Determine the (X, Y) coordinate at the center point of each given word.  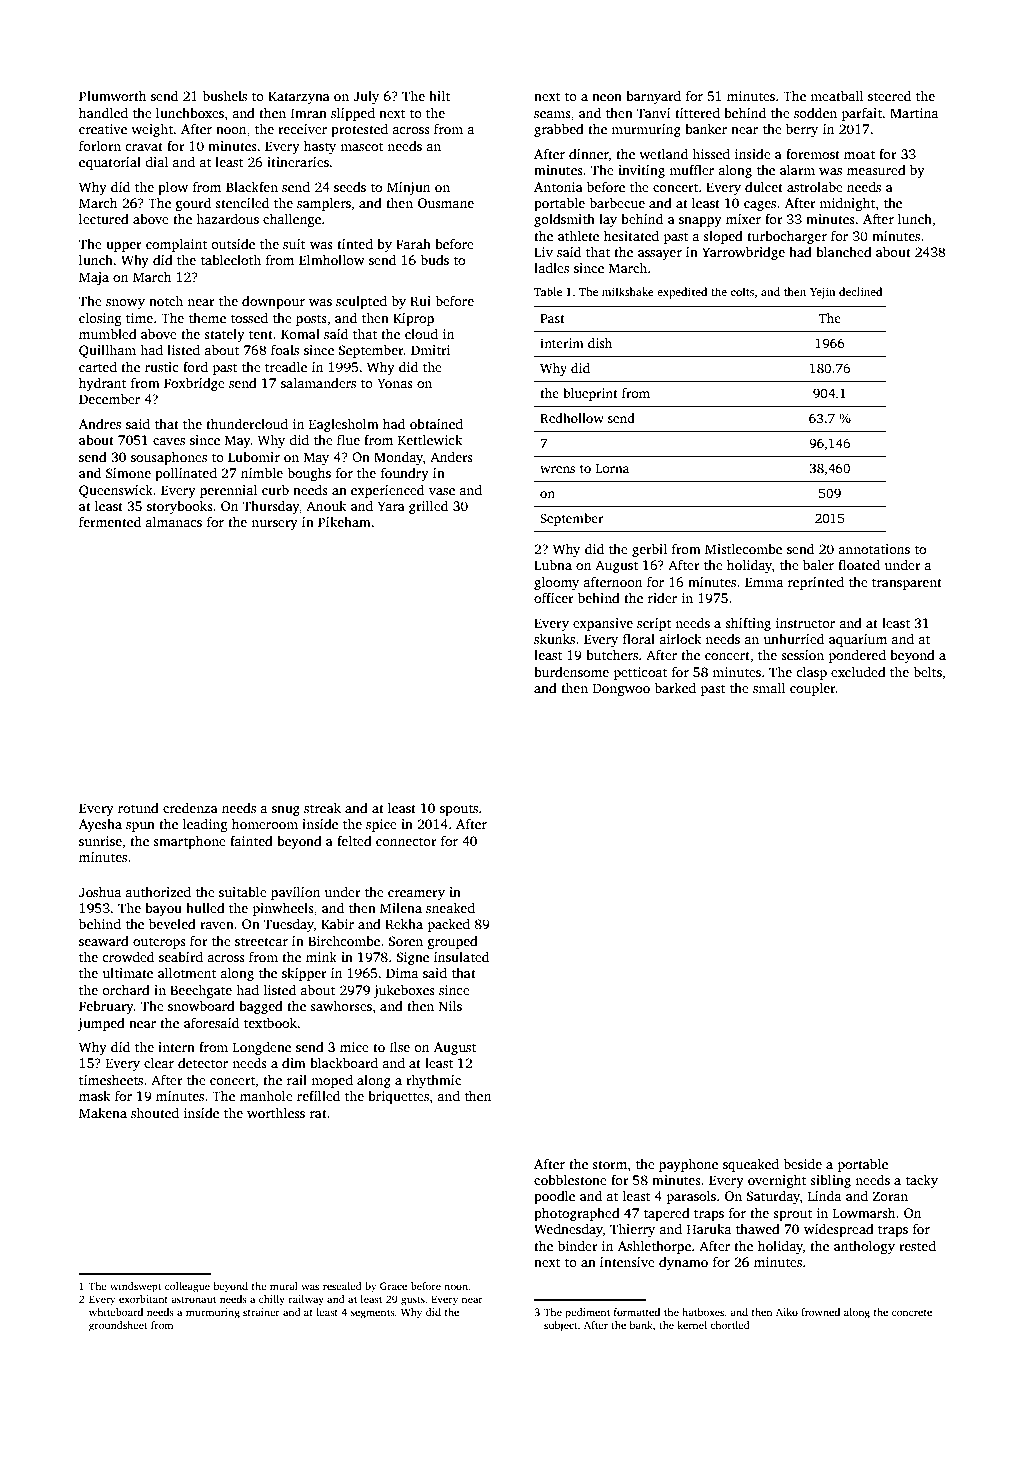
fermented (110, 522)
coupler (813, 689)
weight (152, 130)
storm (609, 1164)
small (769, 688)
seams (552, 114)
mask (94, 1096)
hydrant (102, 384)
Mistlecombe (743, 549)
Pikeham (344, 522)
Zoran (890, 1196)
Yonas (395, 383)
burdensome (571, 672)
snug (286, 811)
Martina (914, 113)
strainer (261, 1312)
